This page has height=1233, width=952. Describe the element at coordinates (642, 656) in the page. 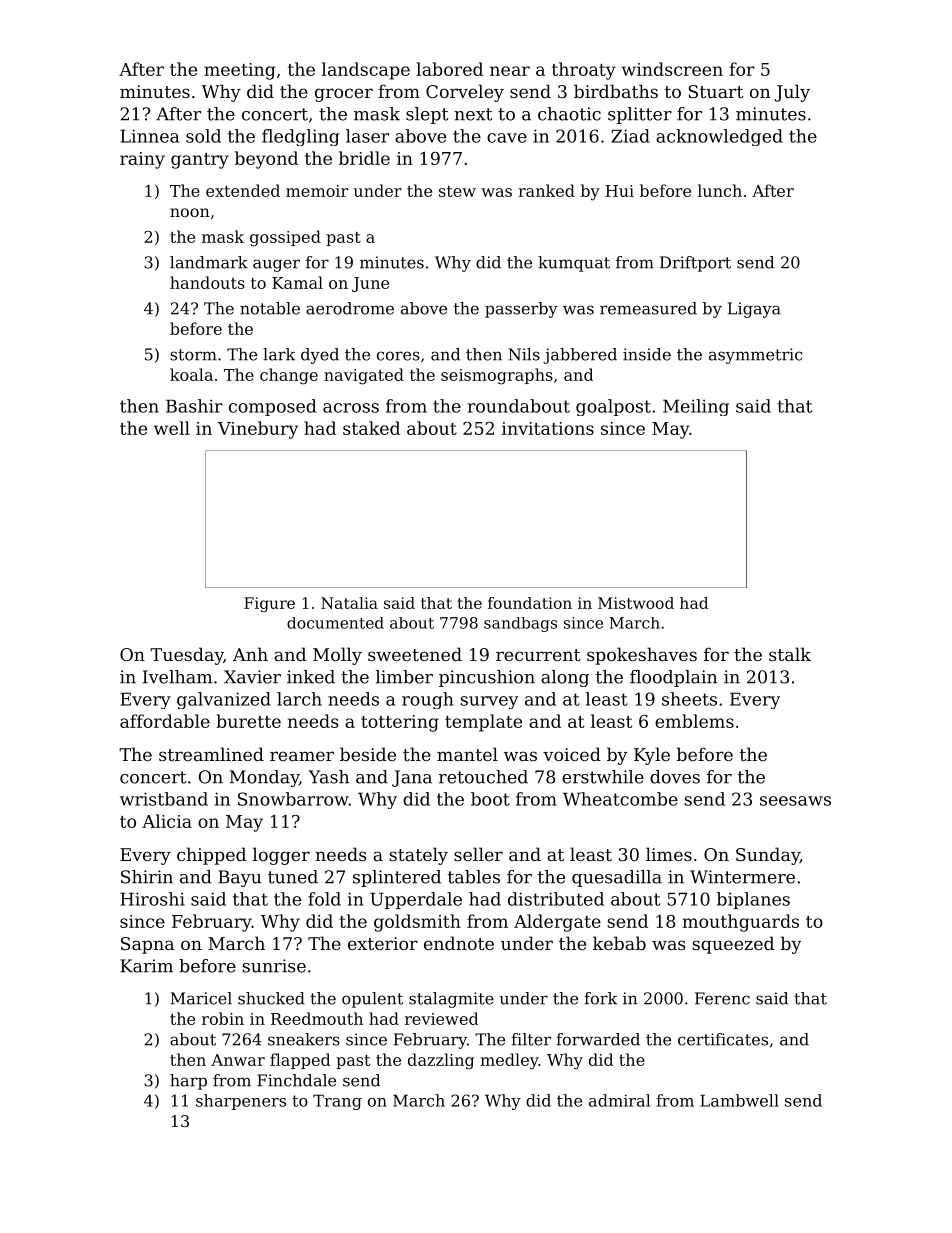

I see `spokeshaves` at that location.
